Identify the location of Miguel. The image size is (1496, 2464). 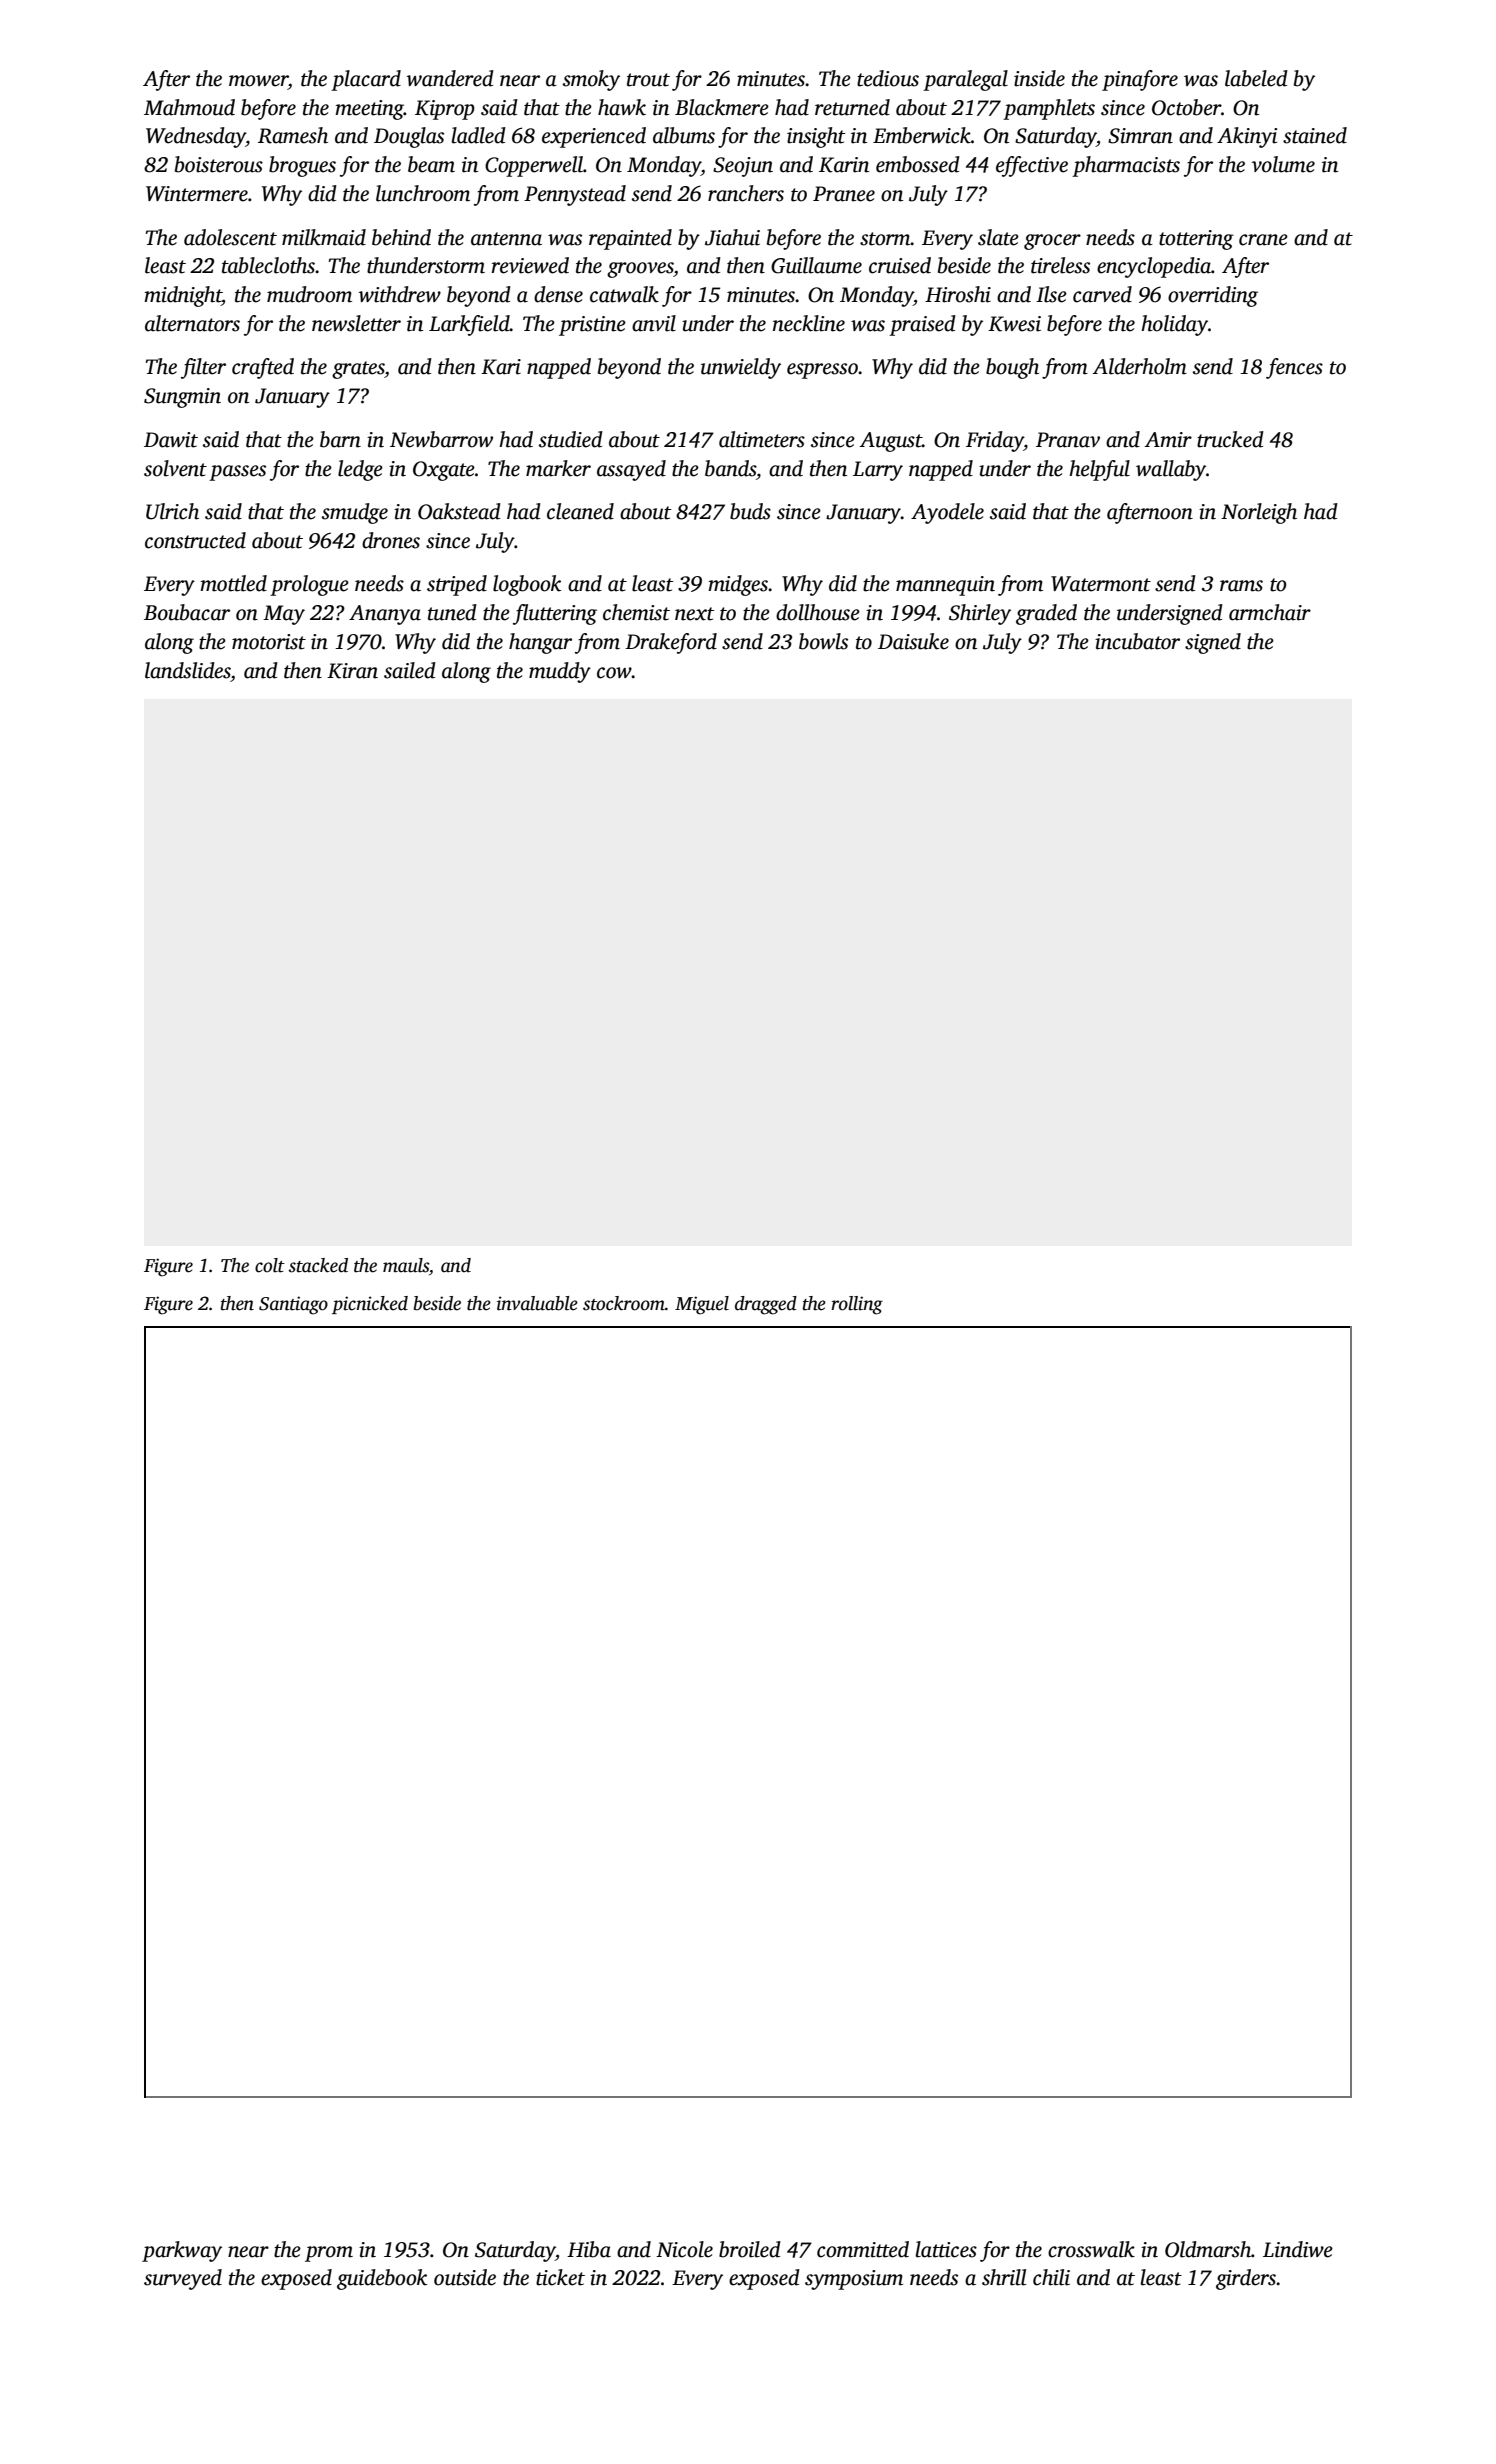
(702, 1305).
